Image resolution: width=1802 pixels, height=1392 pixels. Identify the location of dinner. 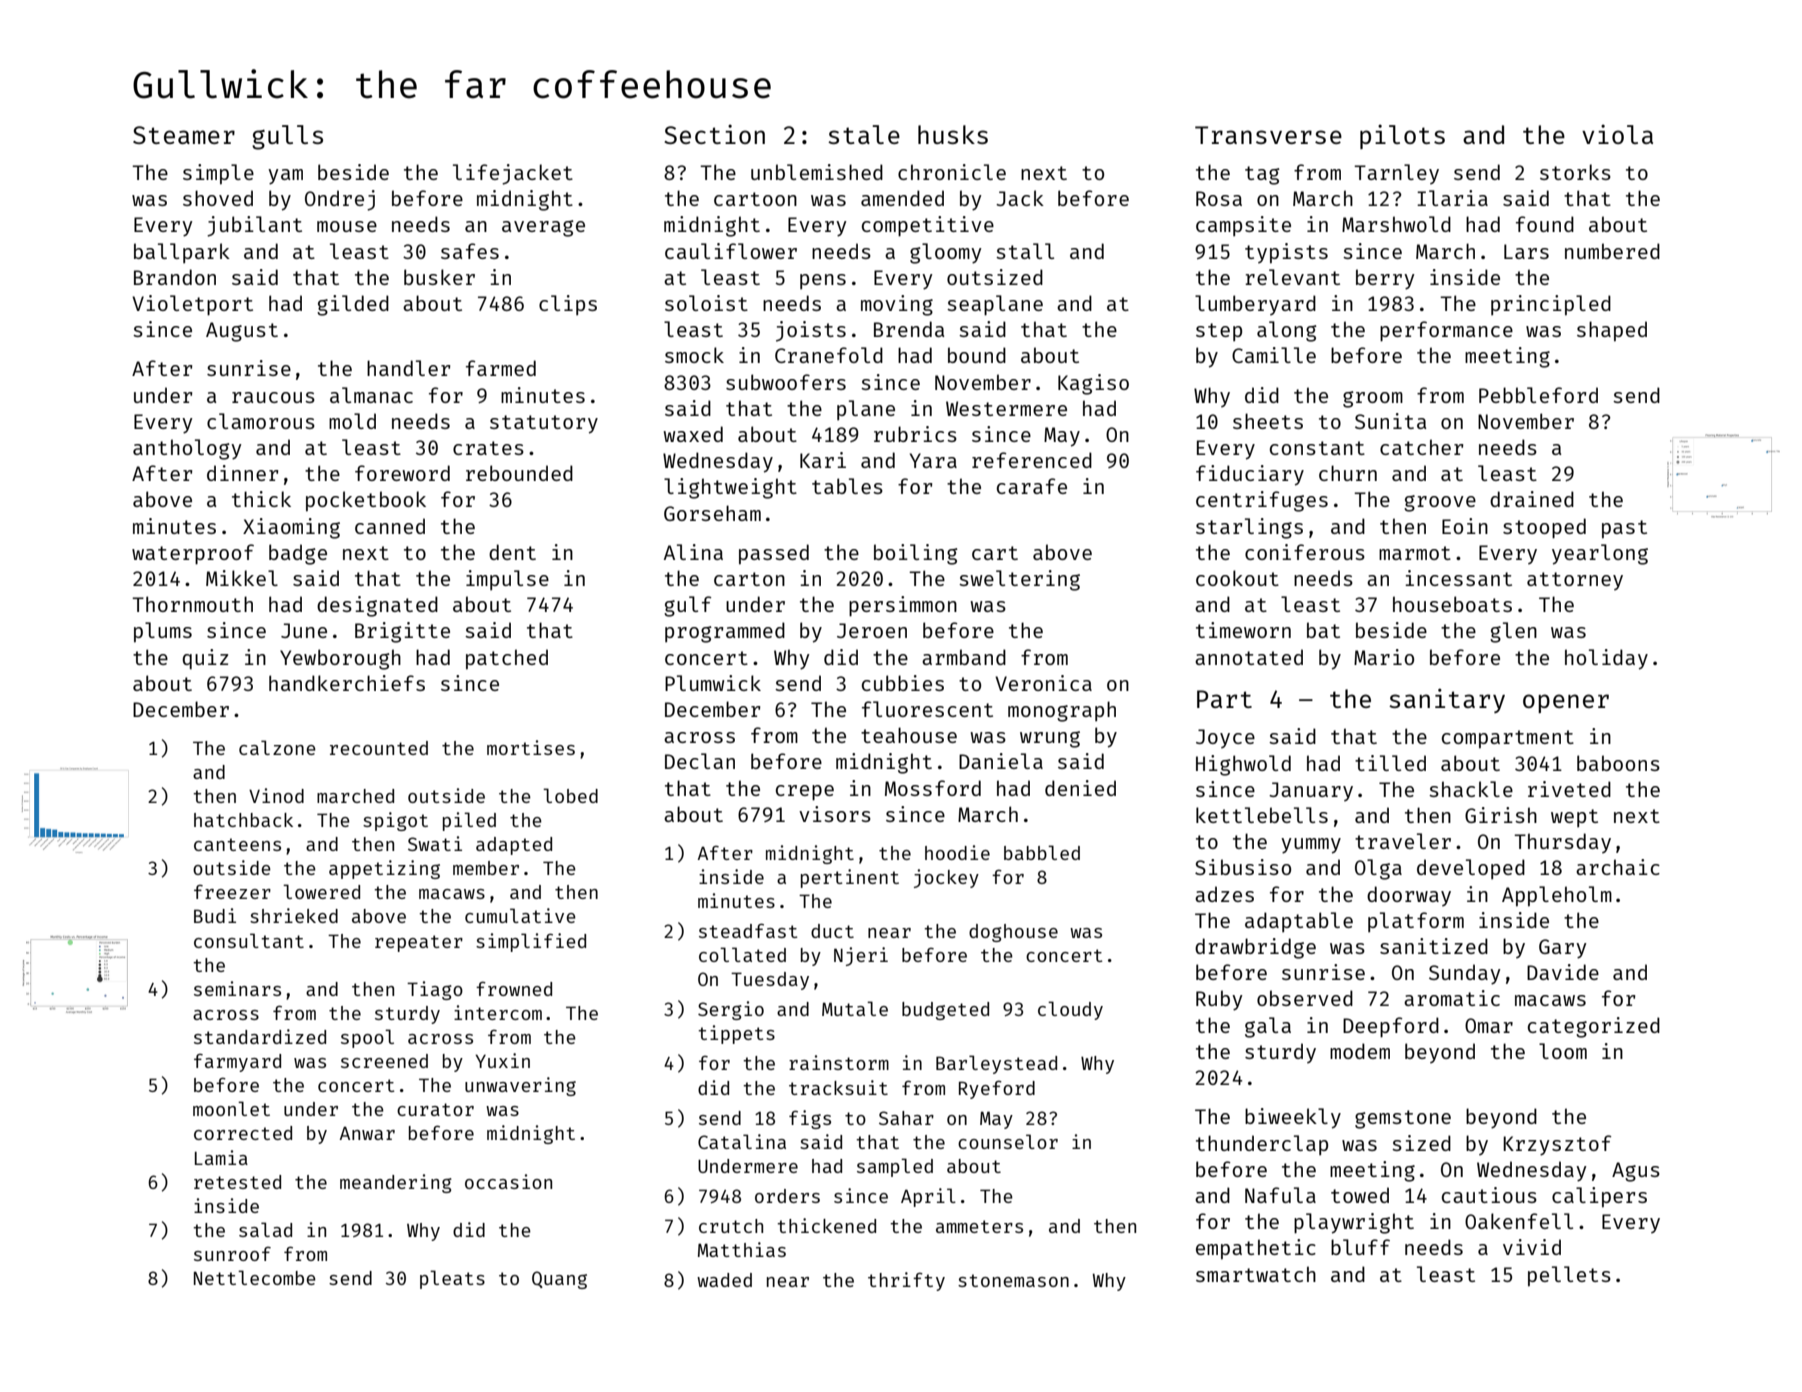
(242, 473).
